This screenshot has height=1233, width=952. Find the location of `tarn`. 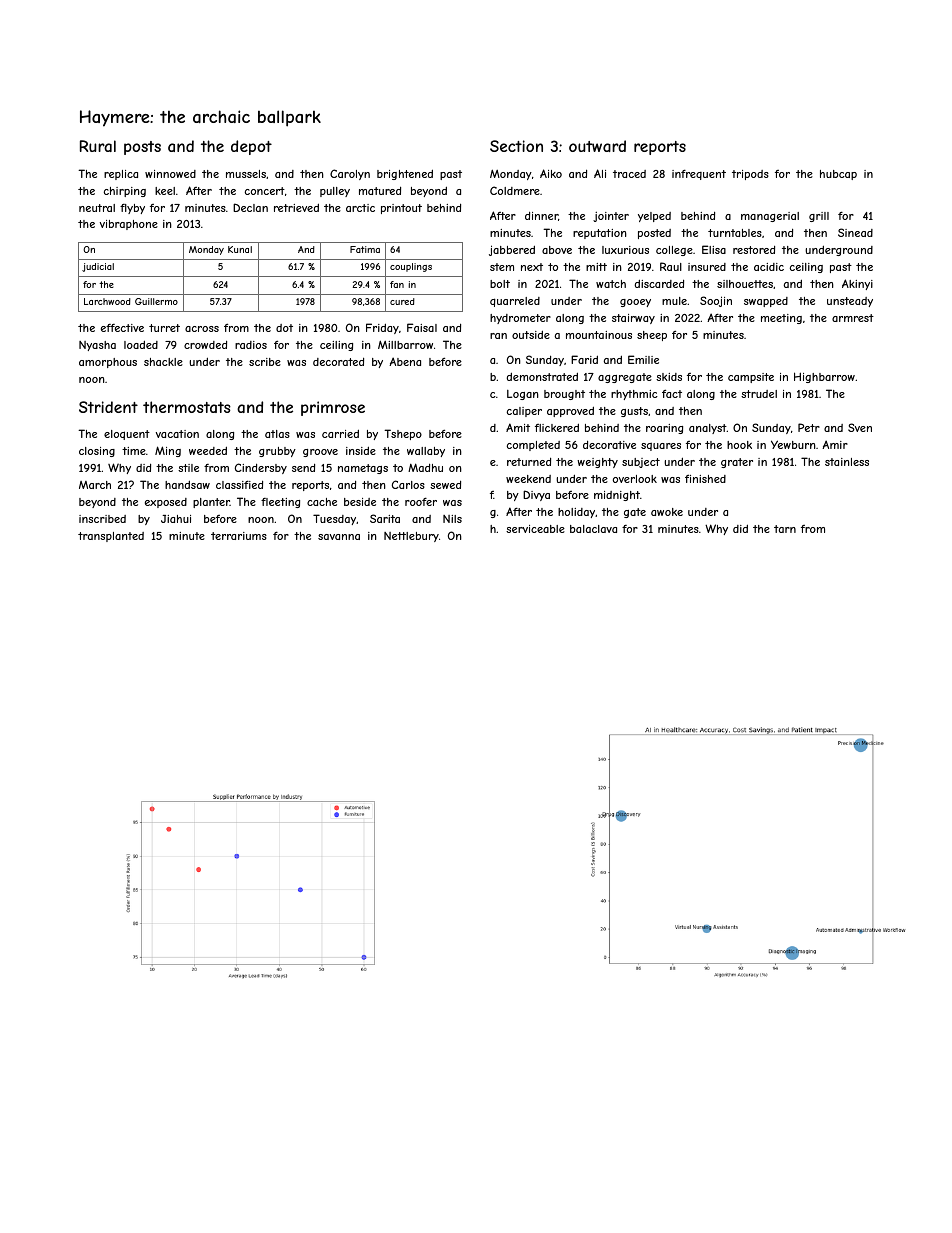

tarn is located at coordinates (785, 529).
